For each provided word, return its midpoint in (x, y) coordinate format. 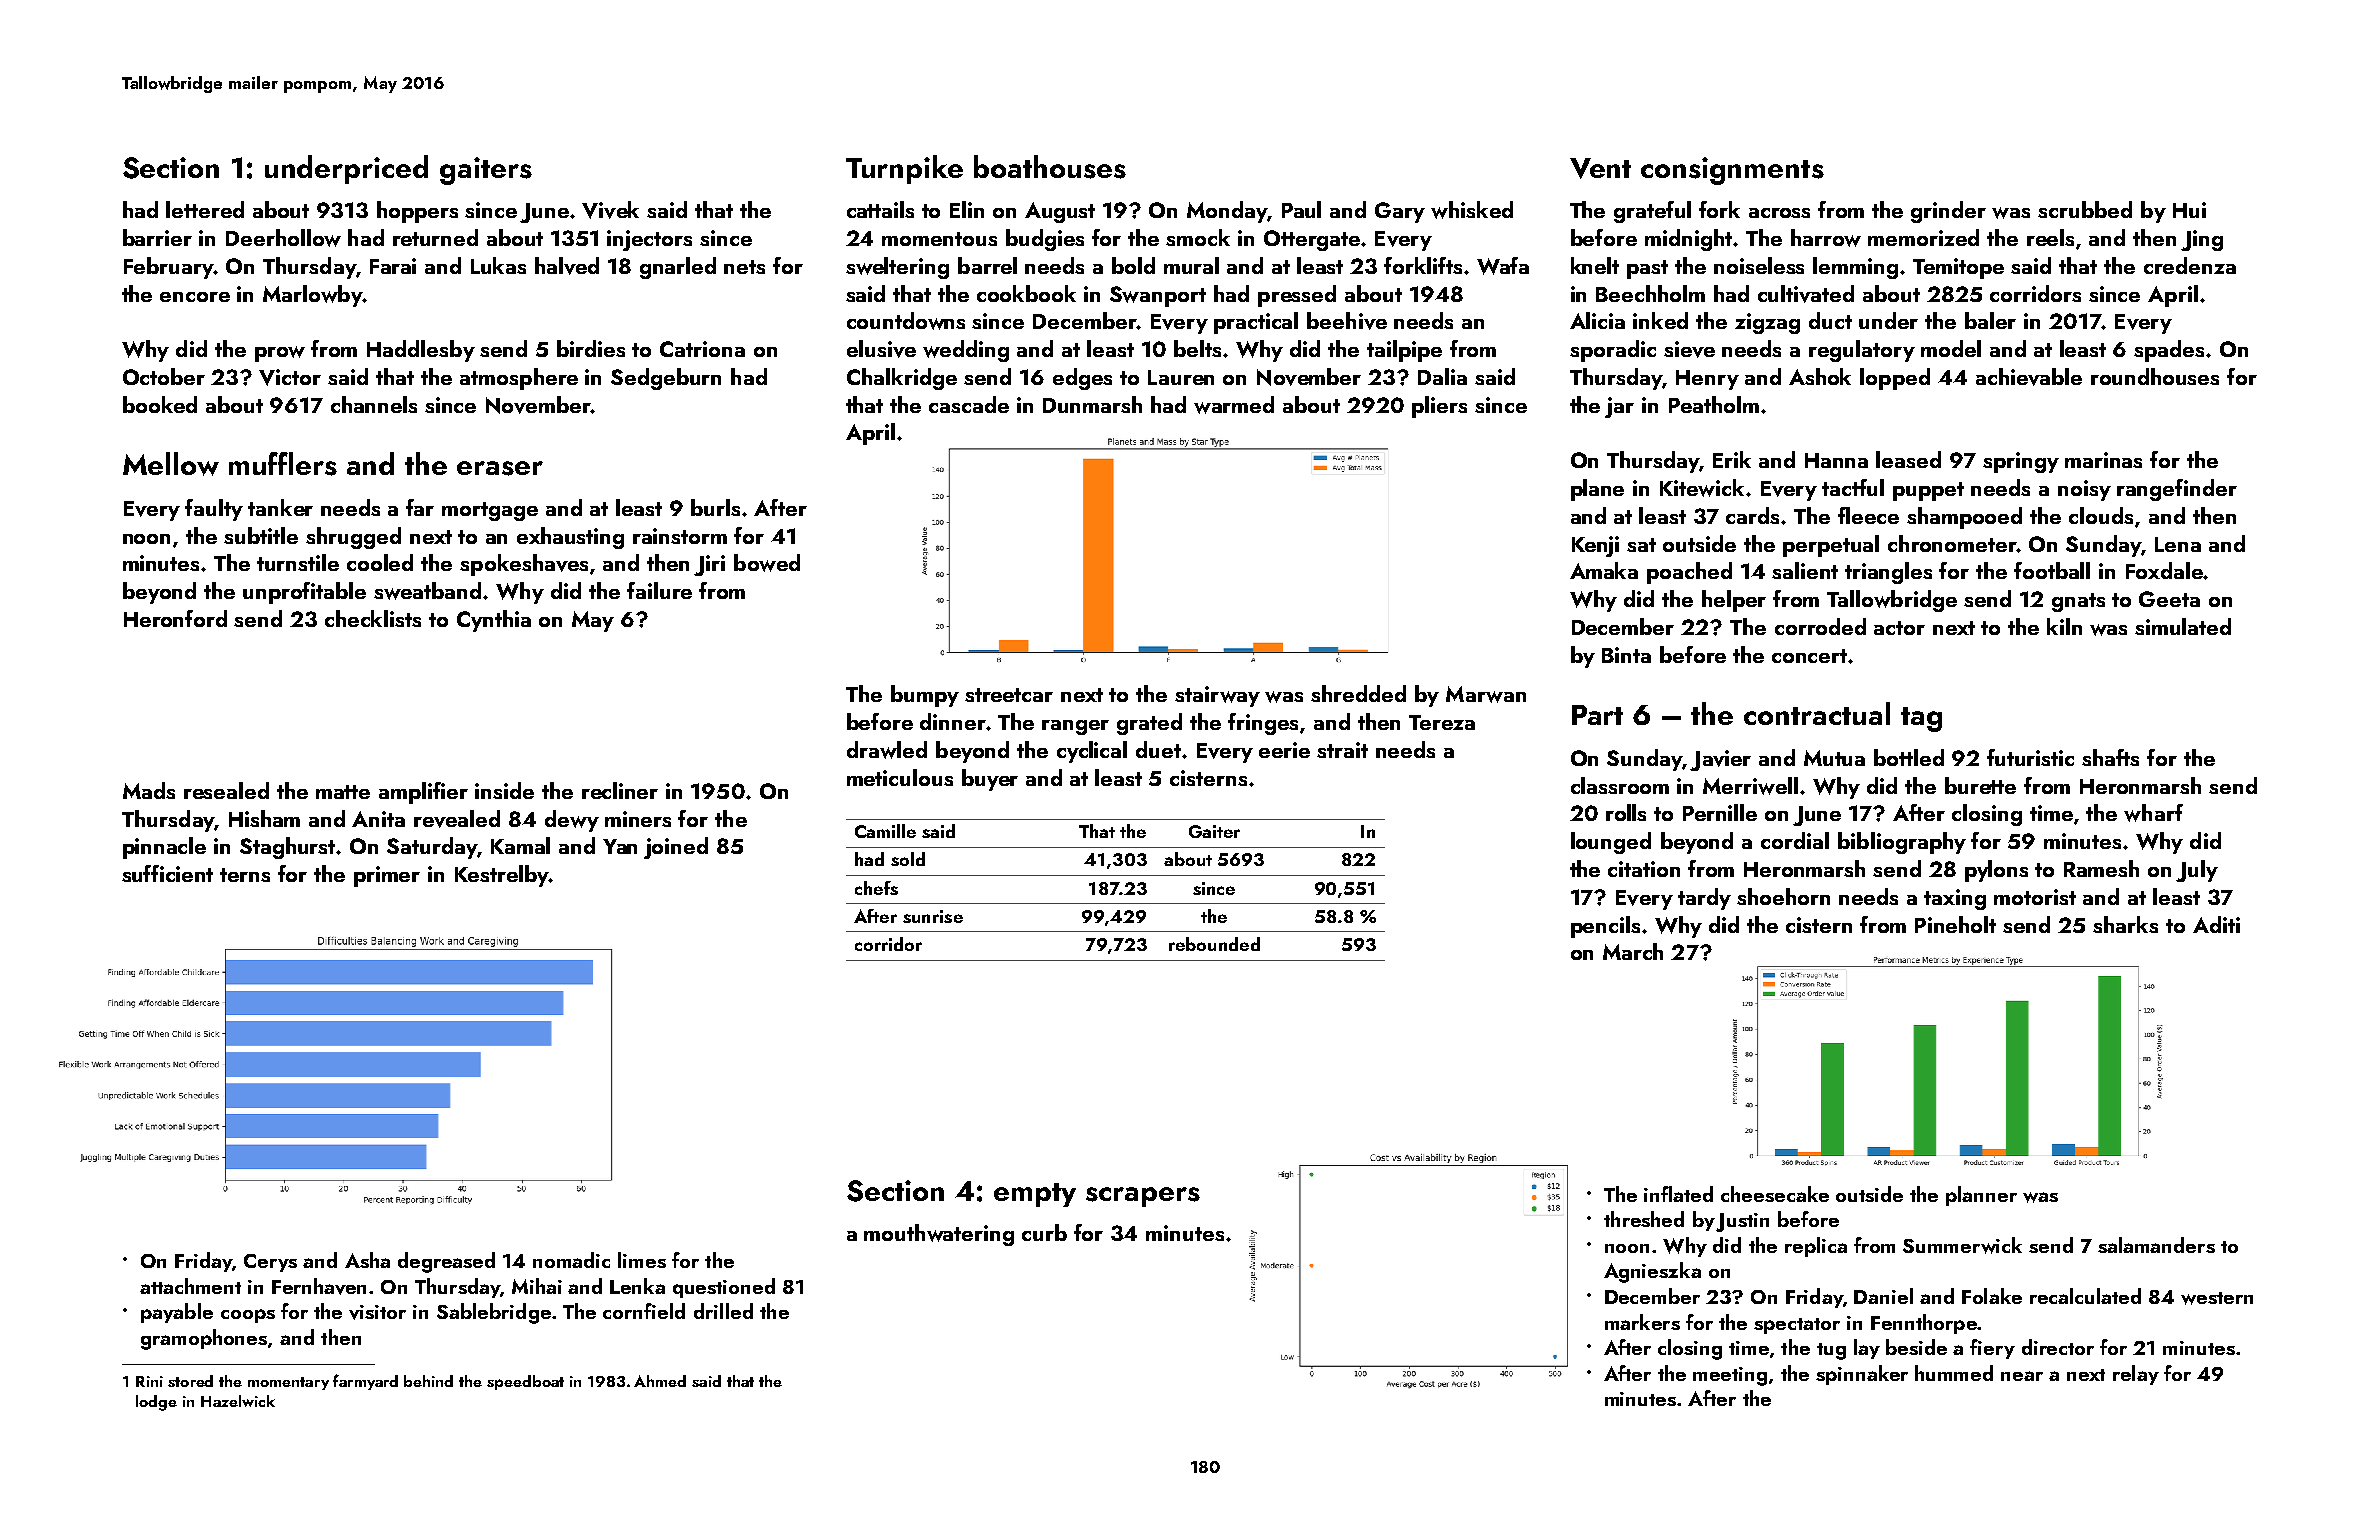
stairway (1217, 696)
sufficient (167, 873)
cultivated (1806, 294)
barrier (157, 237)
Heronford (175, 618)
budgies (1045, 240)
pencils (1605, 927)
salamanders (2156, 1245)
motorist (2035, 897)
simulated (2183, 626)
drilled (723, 1311)
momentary (288, 1383)
